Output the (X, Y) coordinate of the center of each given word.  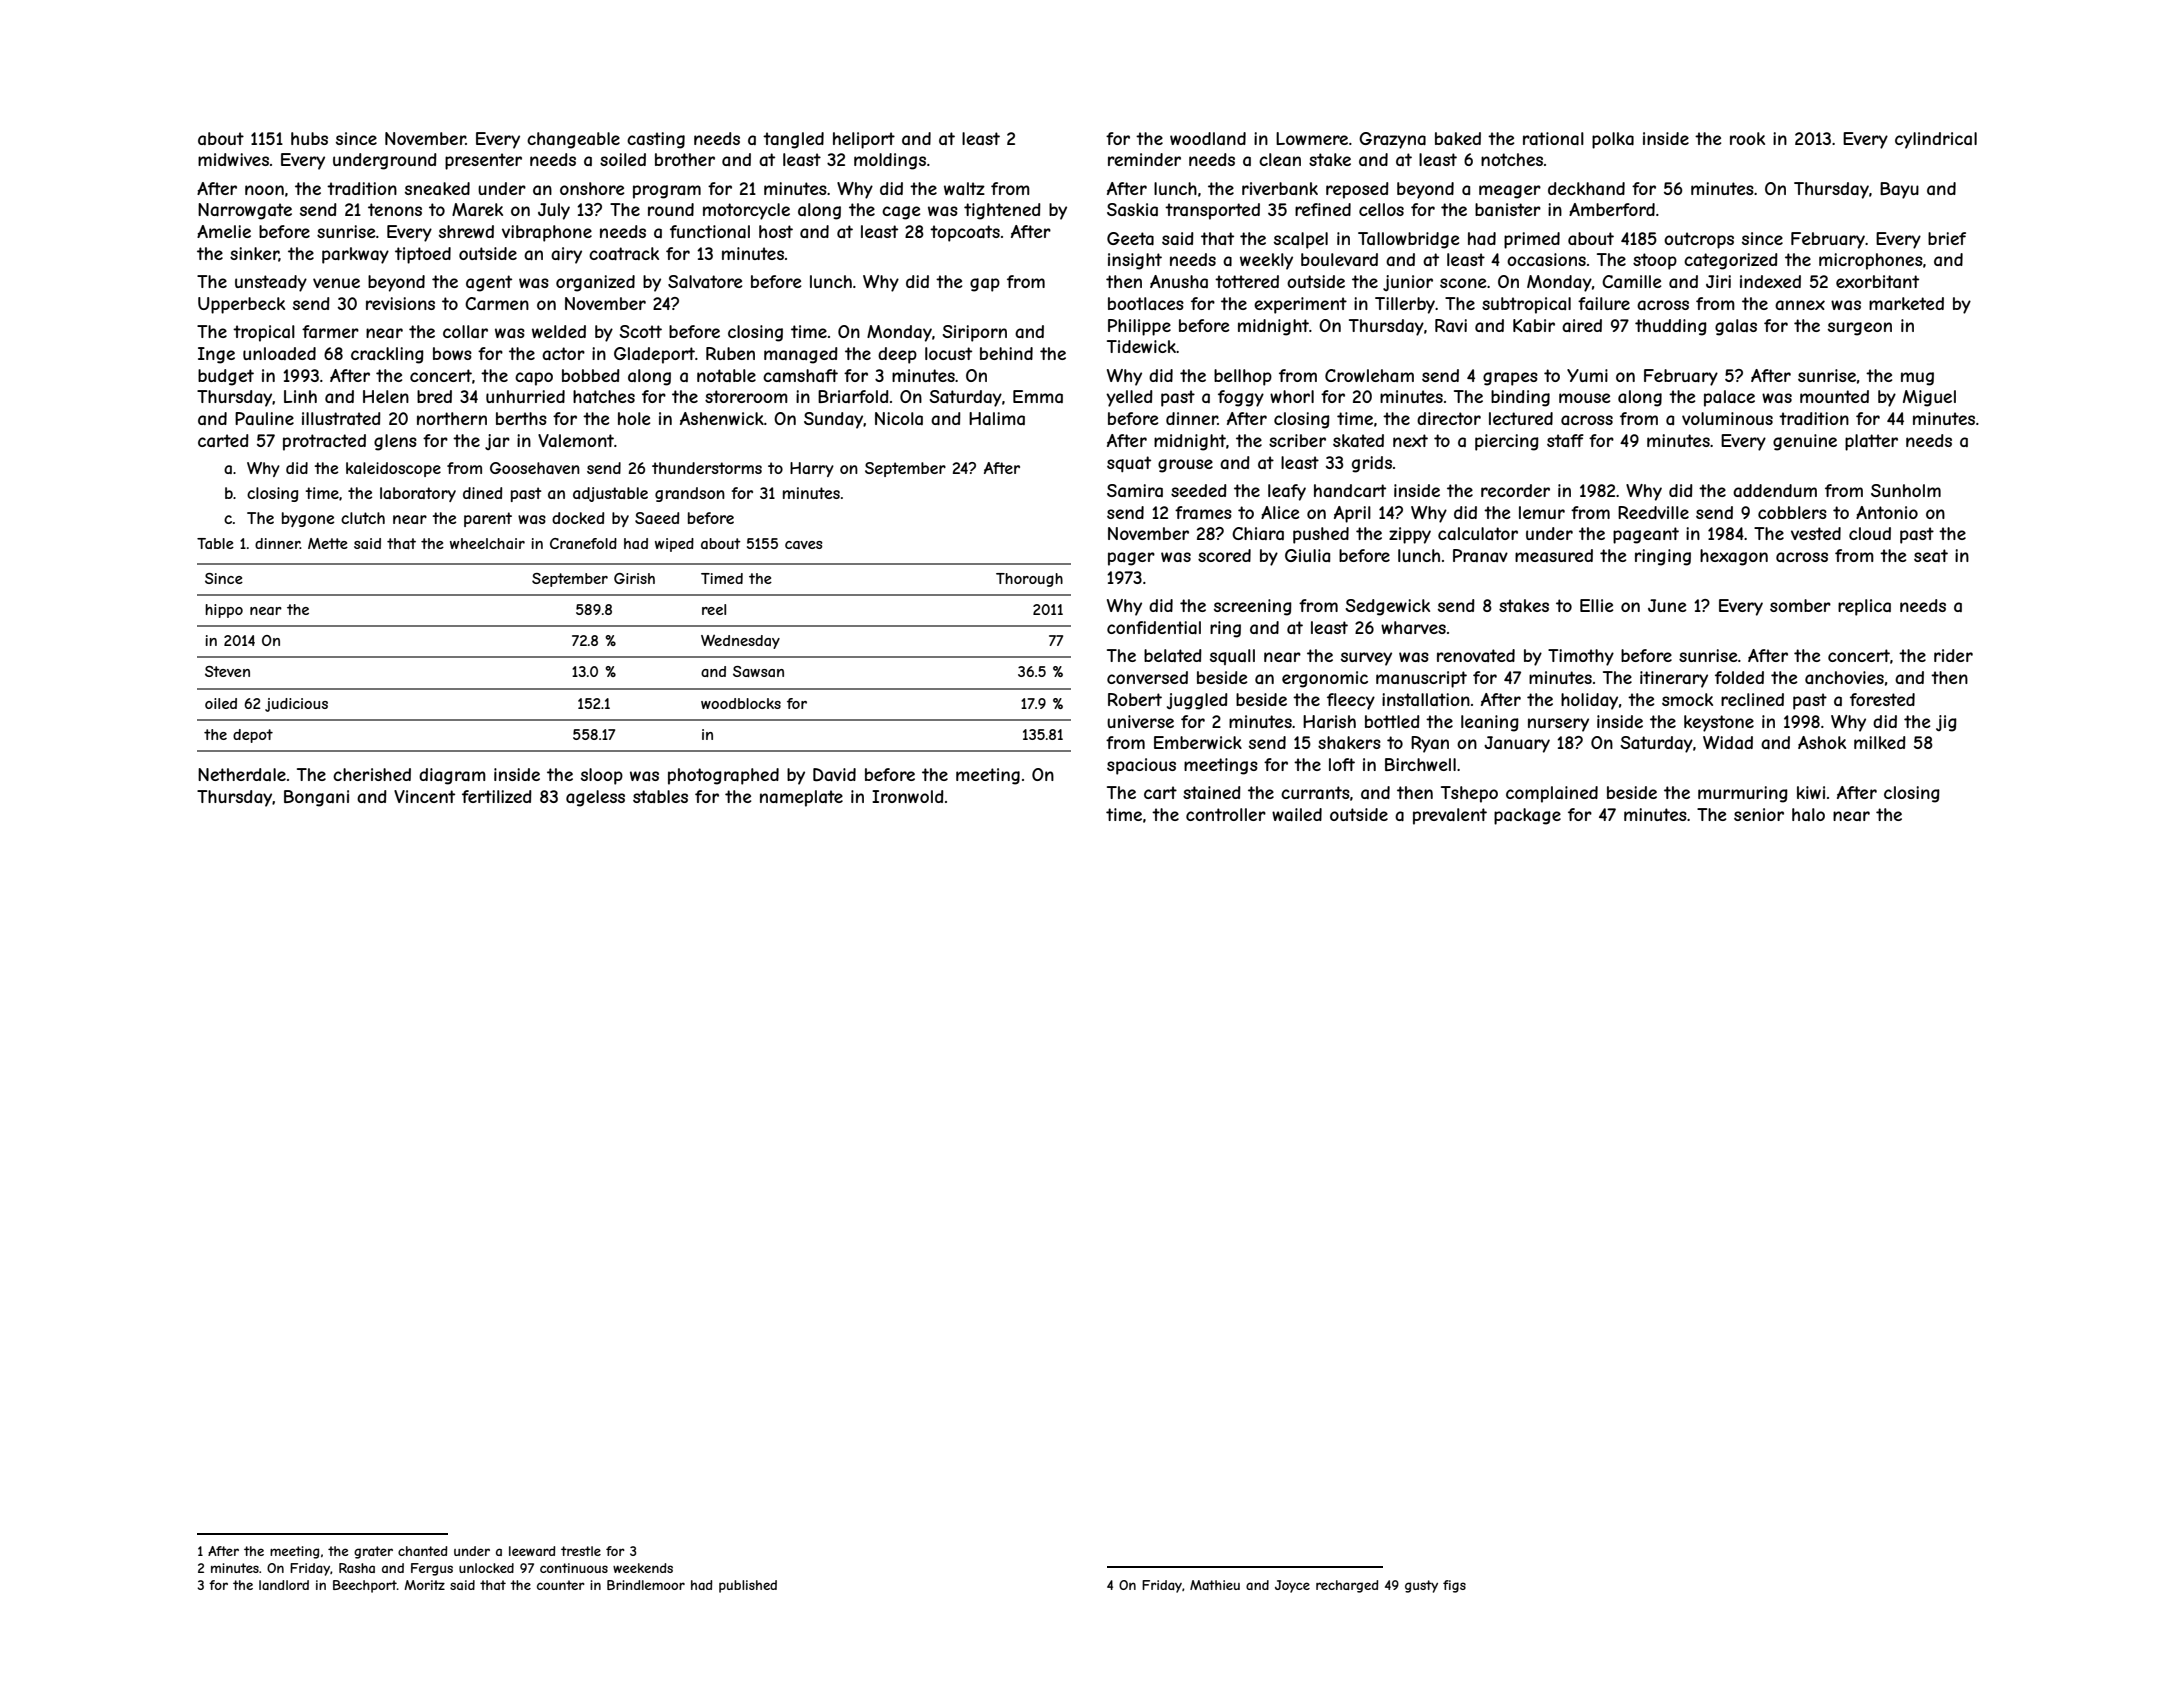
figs (1454, 1586)
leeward (532, 1551)
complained (1552, 794)
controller (1226, 814)
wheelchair (487, 543)
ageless (595, 798)
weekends (643, 1568)
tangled (793, 140)
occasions (1546, 259)
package (1527, 816)
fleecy (1351, 701)
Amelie (224, 231)
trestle (581, 1551)
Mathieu (1215, 1585)
